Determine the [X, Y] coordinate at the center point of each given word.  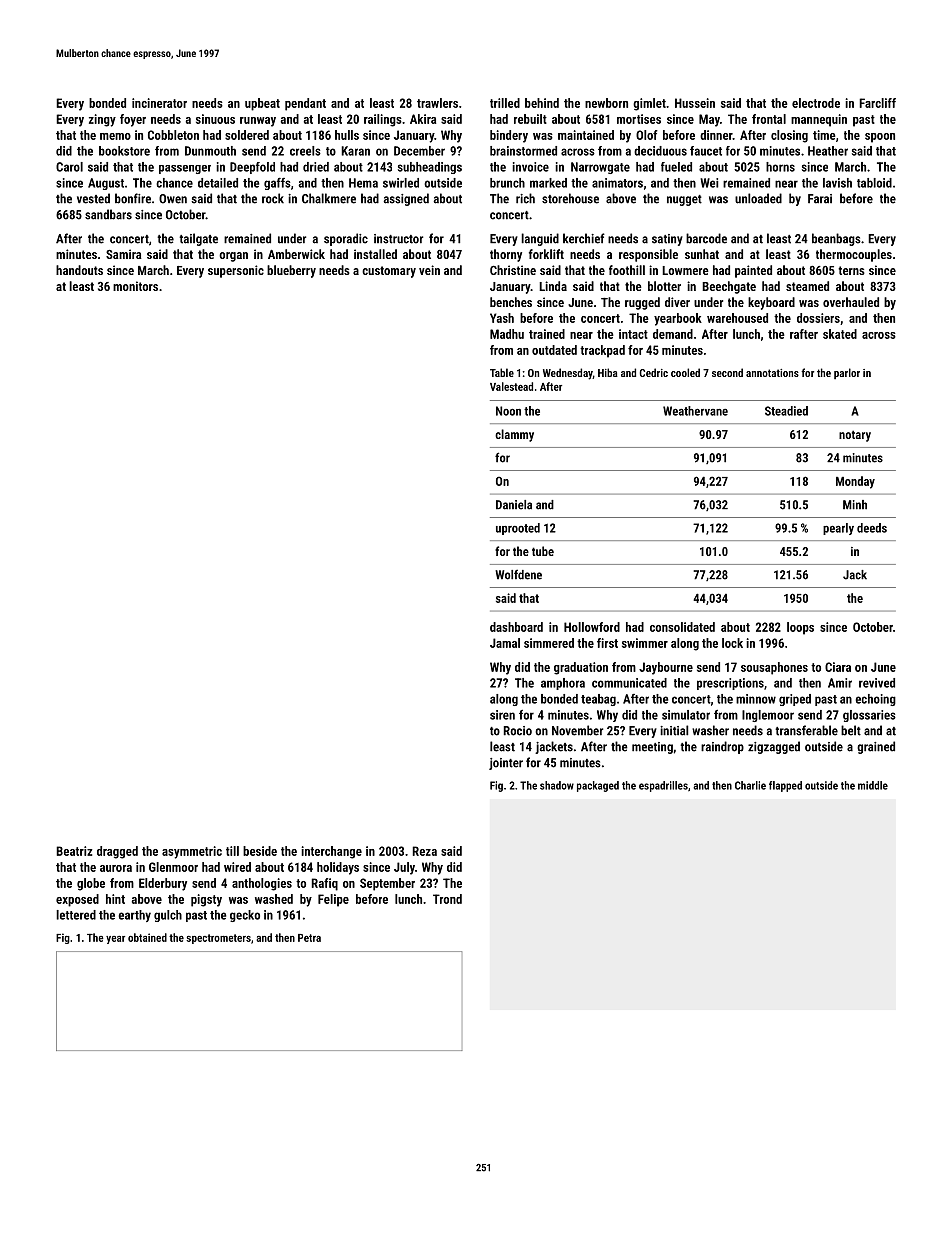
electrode [816, 103]
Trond [447, 899]
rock [273, 198]
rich [525, 198]
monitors [135, 286]
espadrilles [663, 786]
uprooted [518, 529]
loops [800, 628]
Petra [309, 938]
